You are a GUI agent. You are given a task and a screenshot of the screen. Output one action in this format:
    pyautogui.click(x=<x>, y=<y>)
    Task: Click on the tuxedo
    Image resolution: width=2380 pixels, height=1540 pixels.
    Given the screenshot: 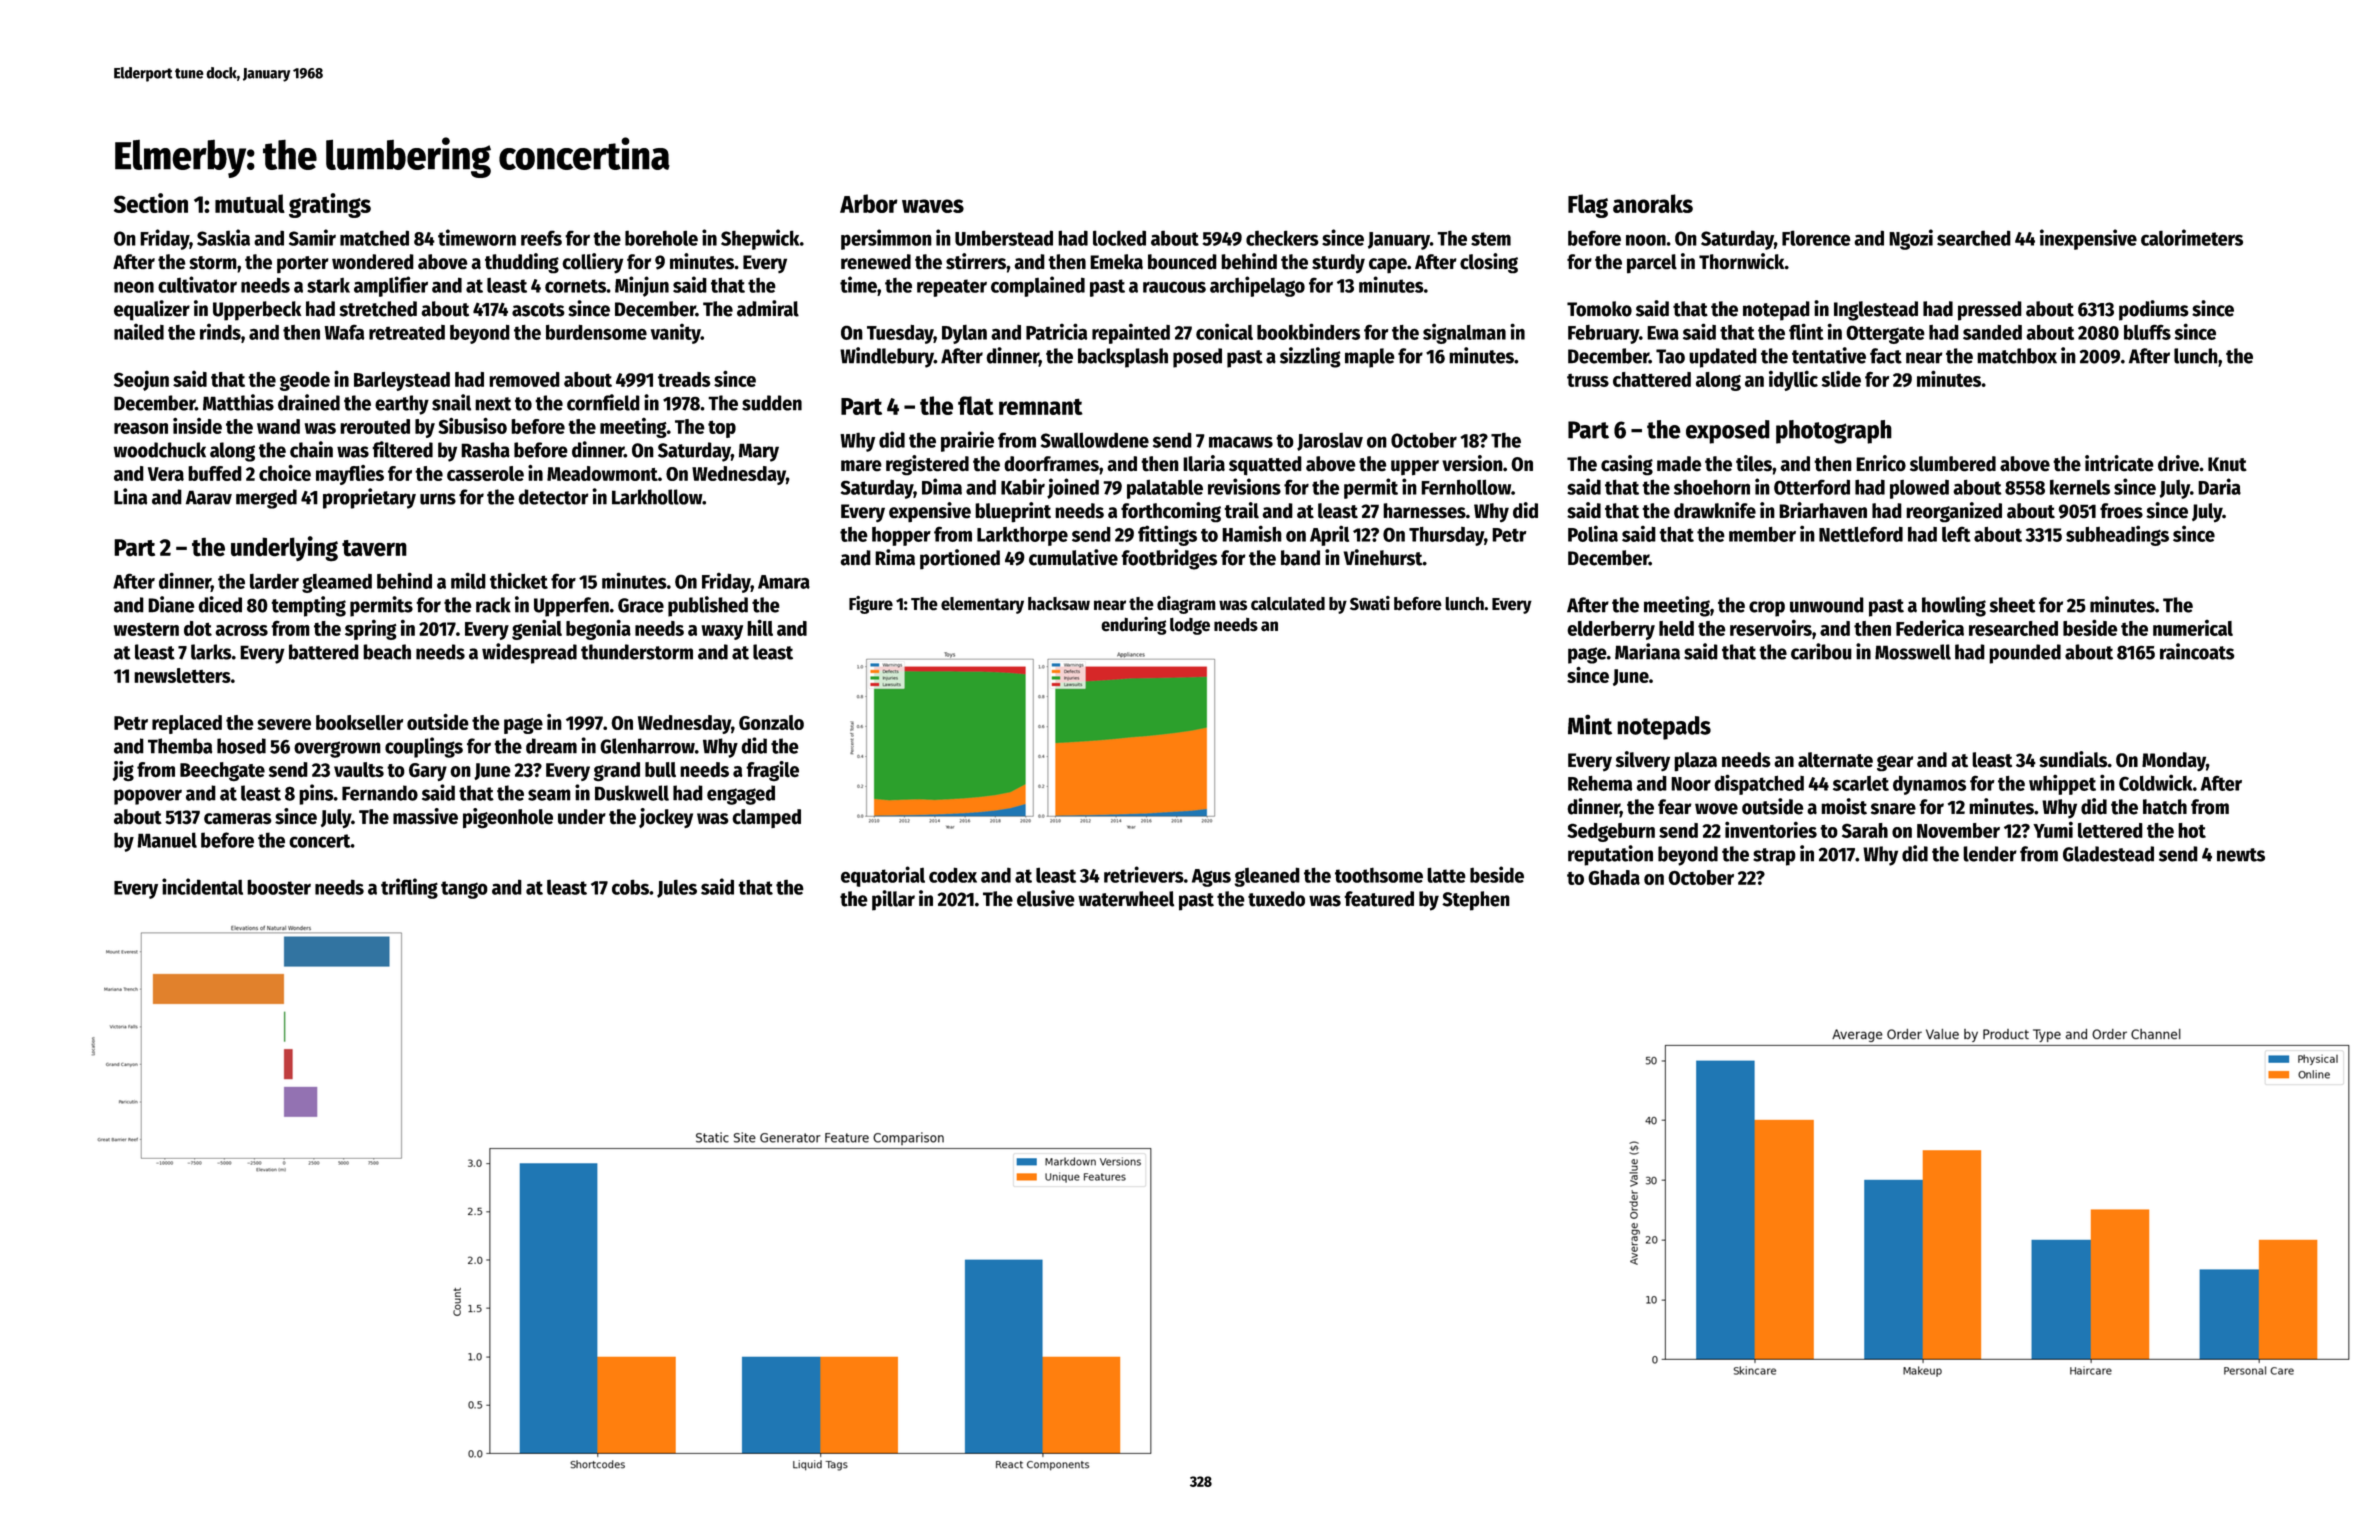 What is the action you would take?
    pyautogui.click(x=1276, y=899)
